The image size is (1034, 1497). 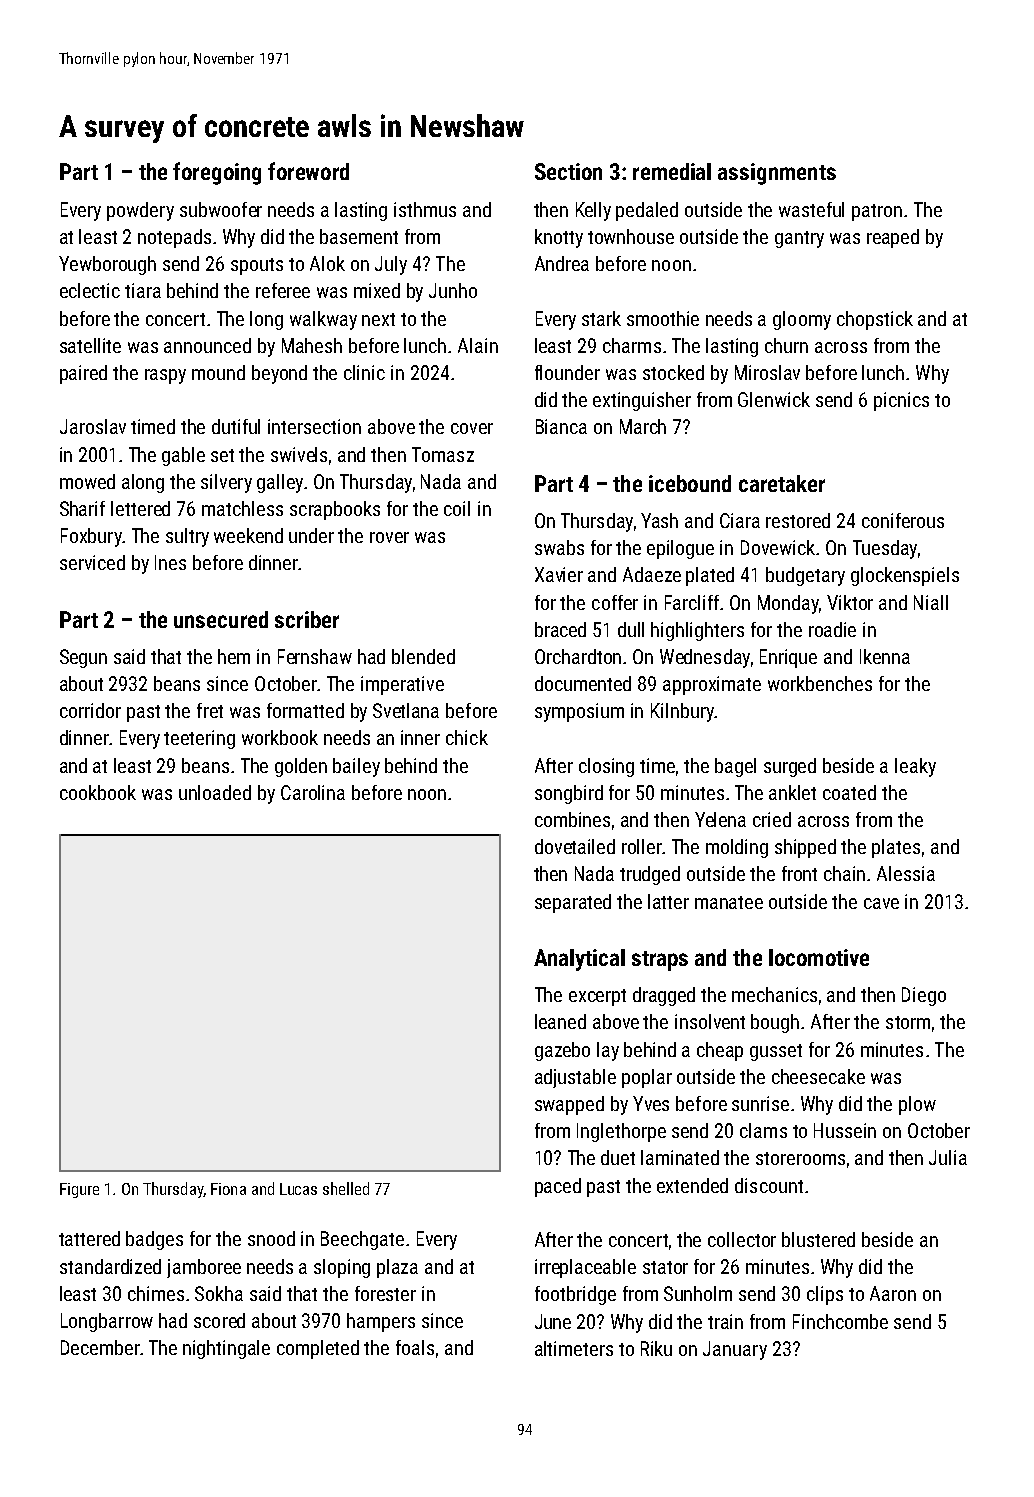 I want to click on Viktor, so click(x=850, y=602).
